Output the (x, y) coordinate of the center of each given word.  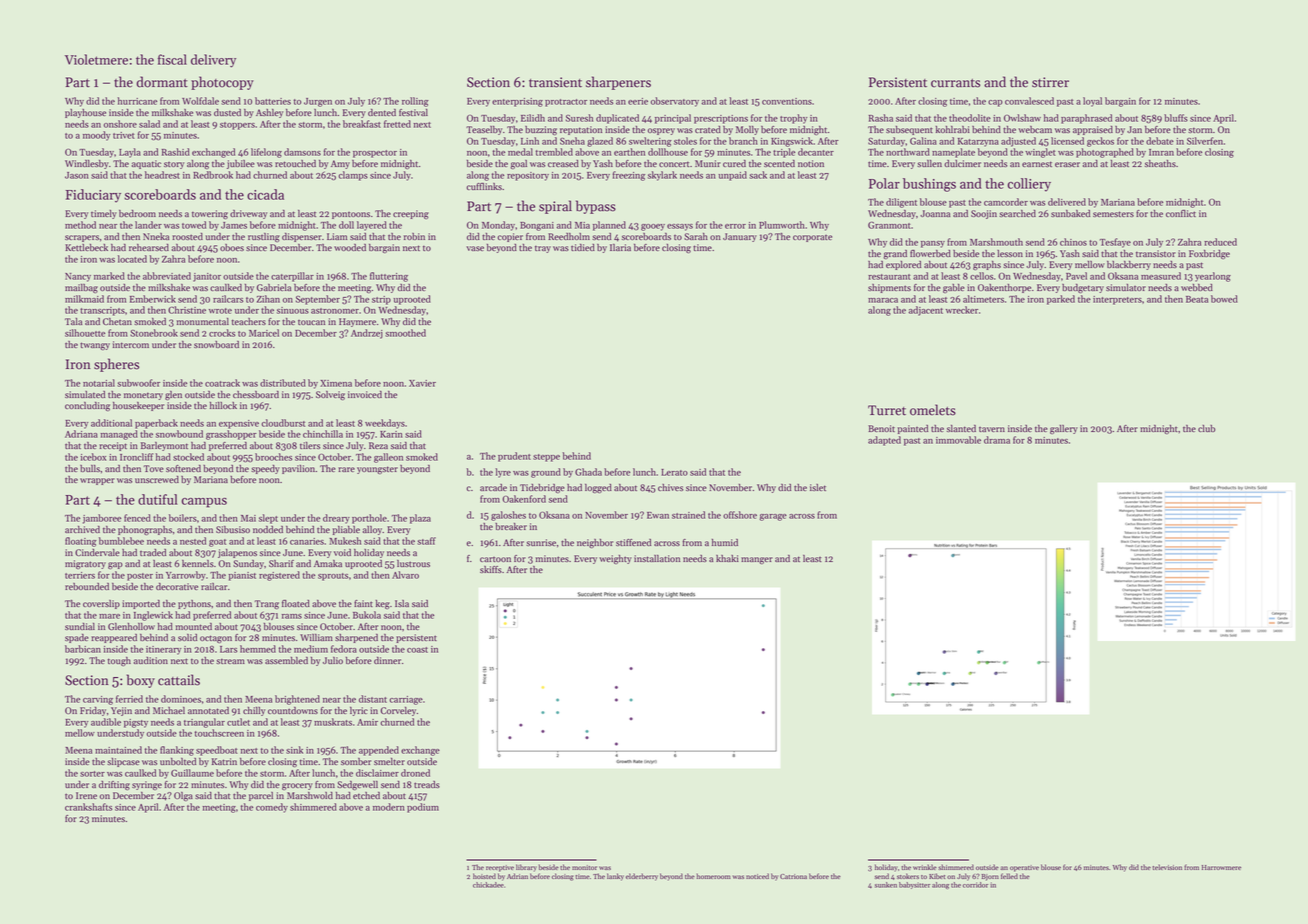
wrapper (97, 481)
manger (757, 561)
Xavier (422, 383)
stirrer (1050, 82)
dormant (162, 82)
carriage (406, 700)
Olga (183, 797)
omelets (933, 410)
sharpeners (618, 83)
